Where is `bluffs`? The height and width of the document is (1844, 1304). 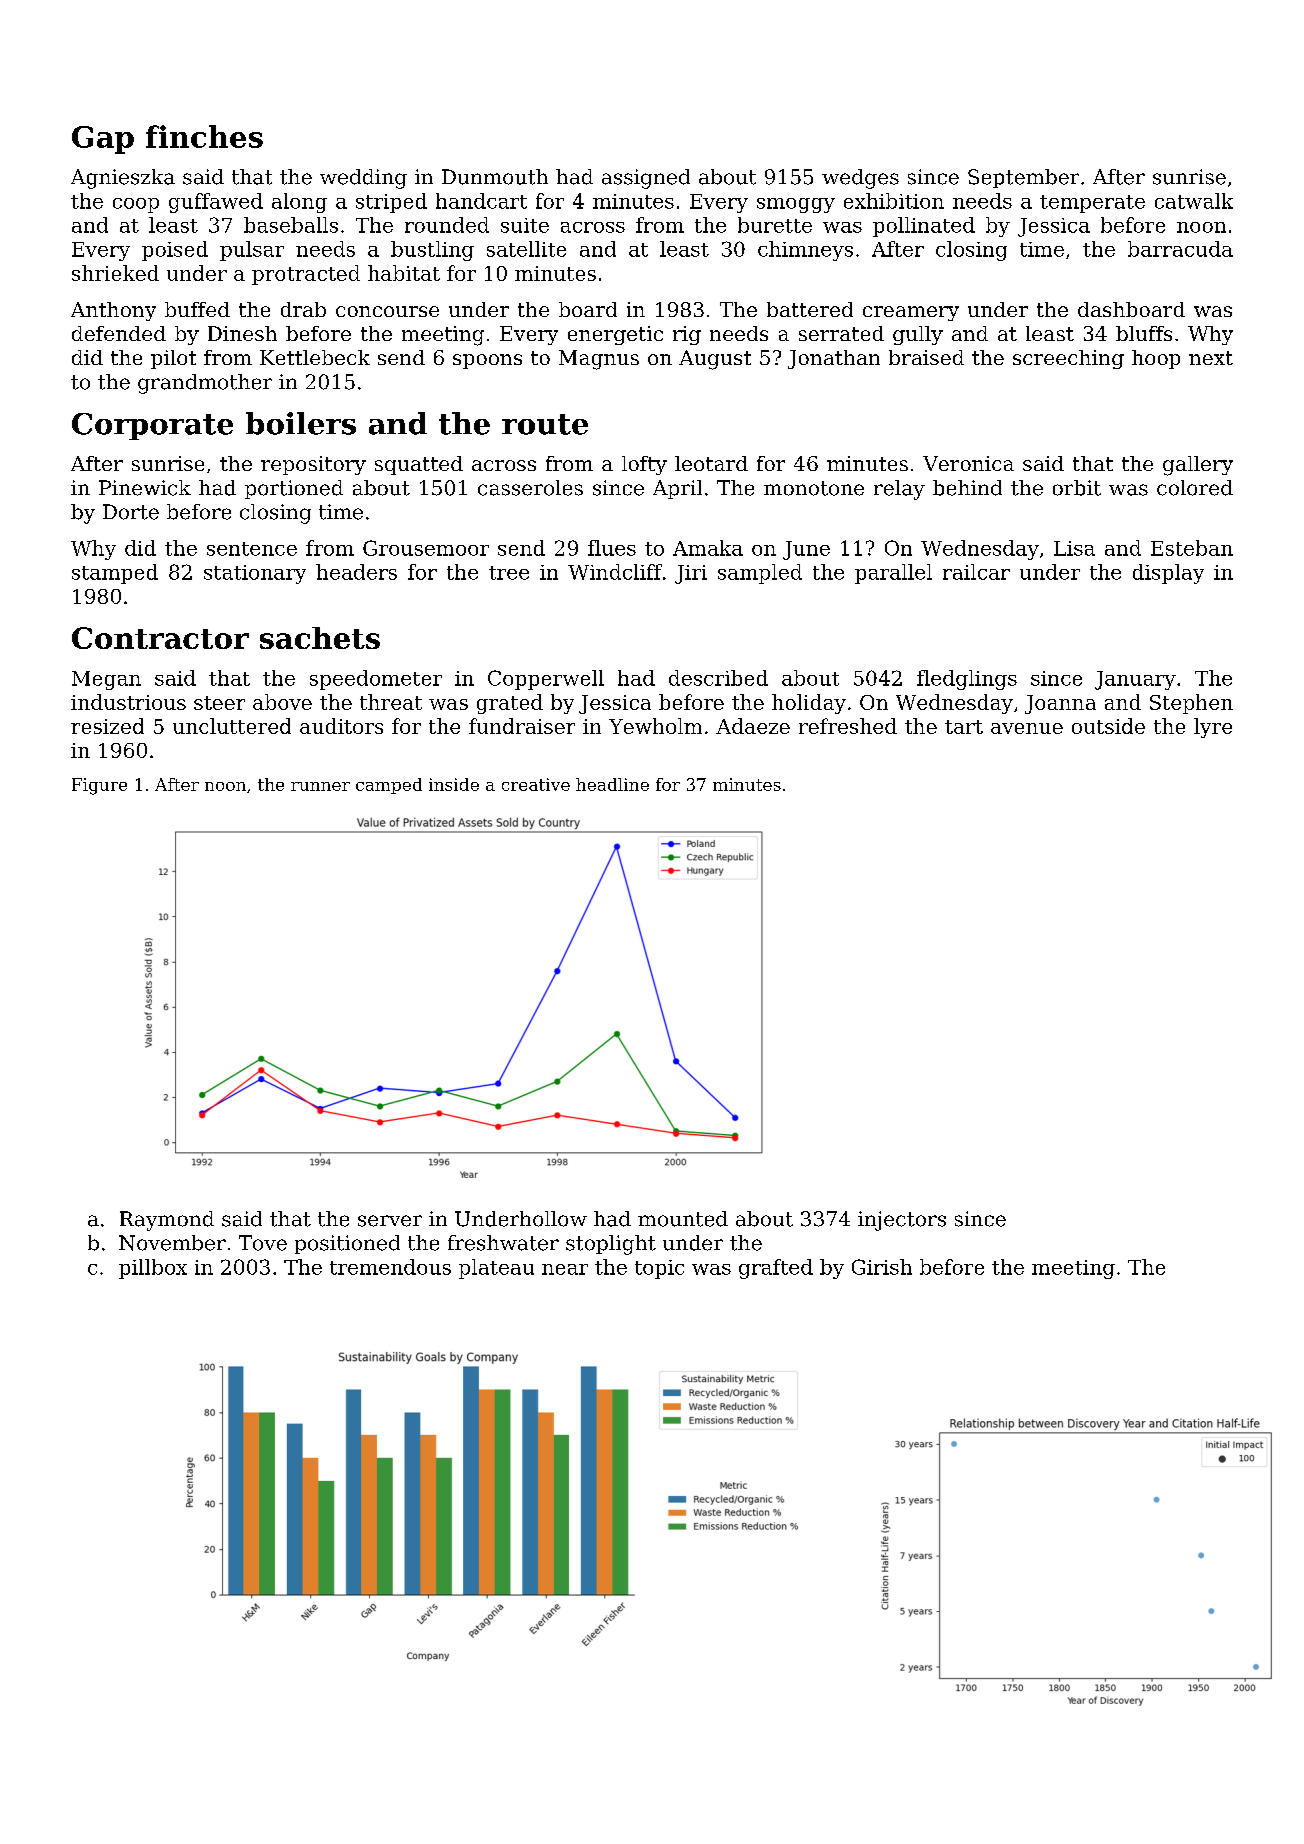 bluffs is located at coordinates (1144, 333).
